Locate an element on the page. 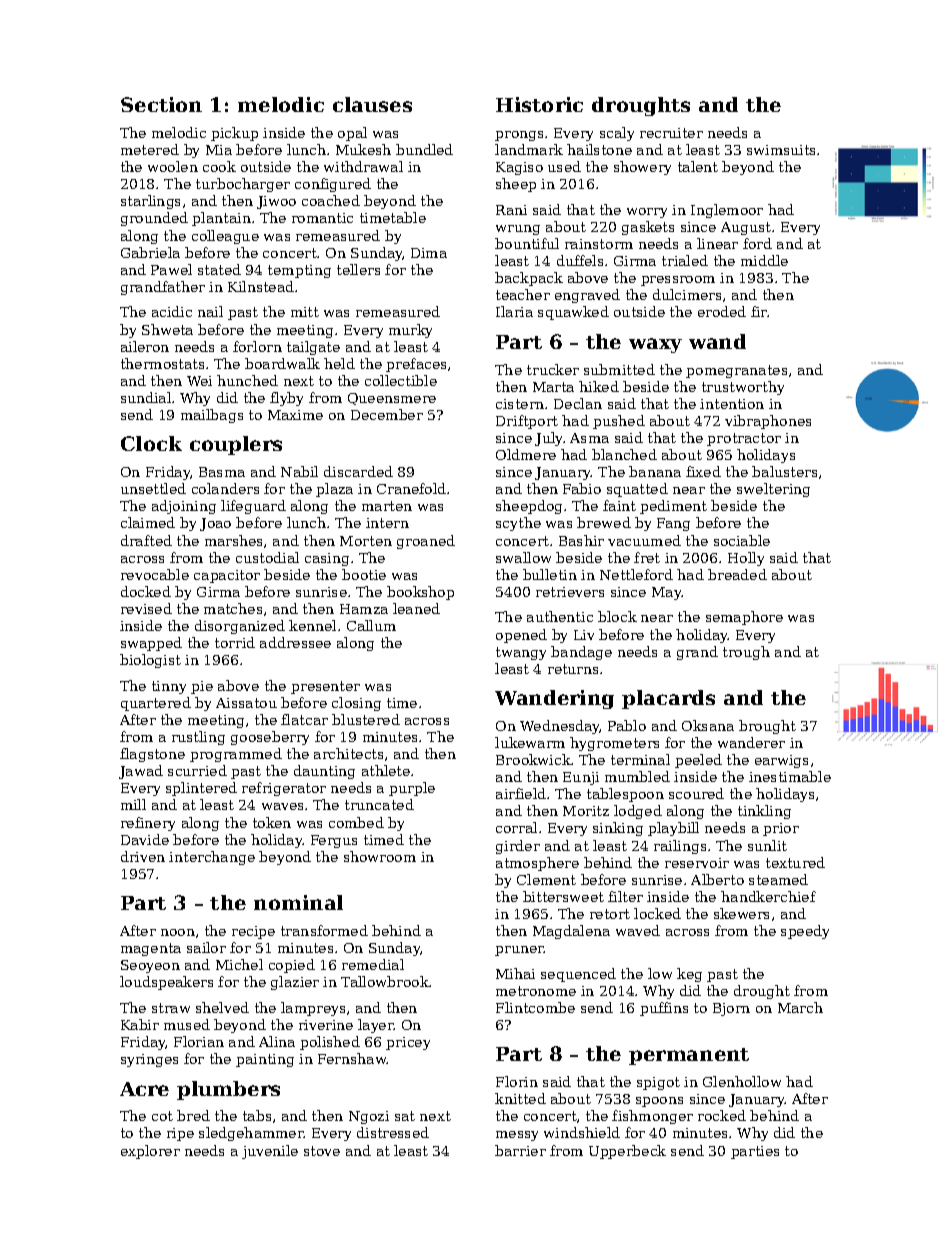 The image size is (952, 1233). juvenile is located at coordinates (270, 1152).
